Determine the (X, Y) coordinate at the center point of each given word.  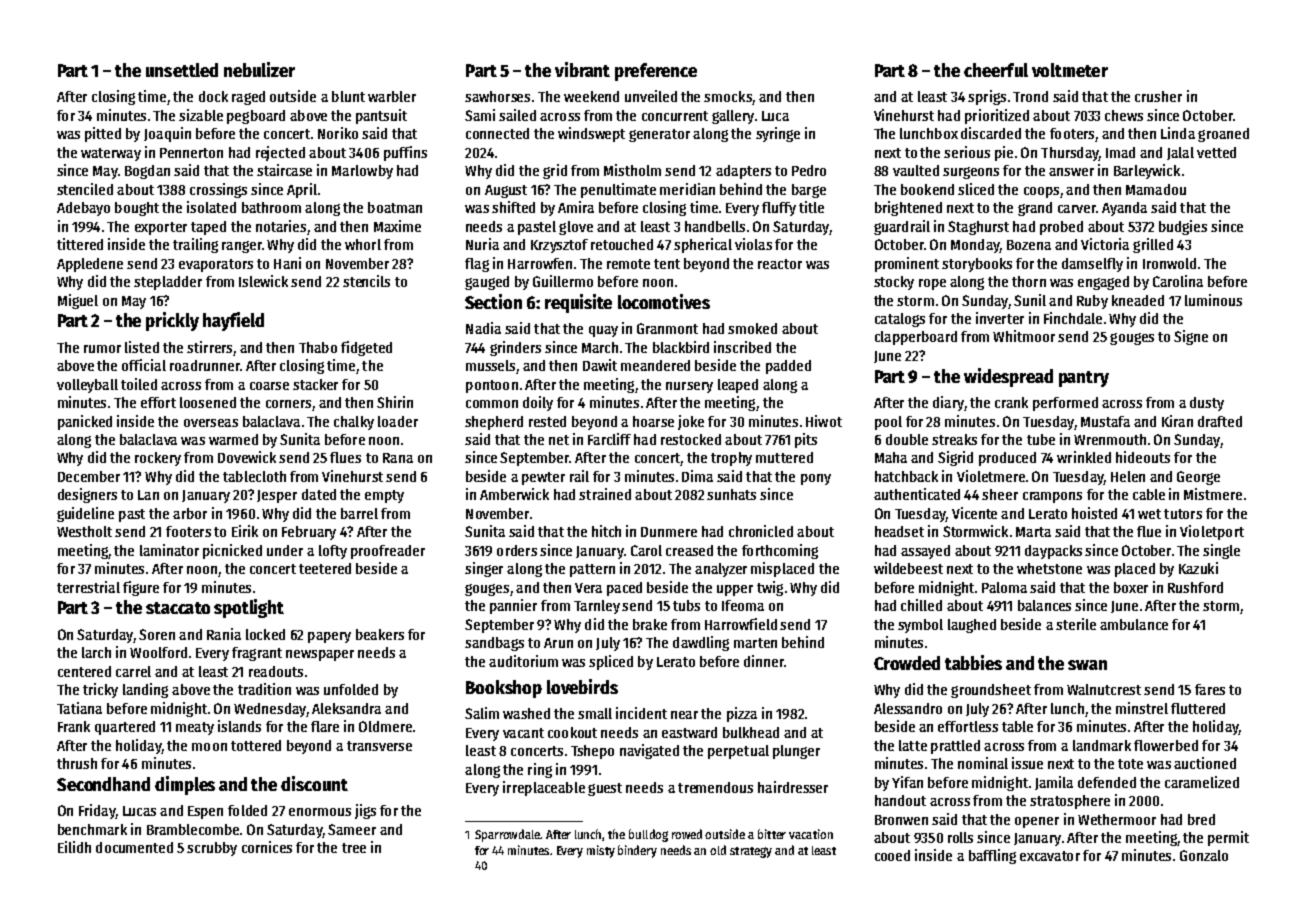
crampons (1052, 497)
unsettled (182, 70)
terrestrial (88, 587)
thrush (77, 763)
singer (484, 569)
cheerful (996, 70)
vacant (523, 733)
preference (656, 72)
